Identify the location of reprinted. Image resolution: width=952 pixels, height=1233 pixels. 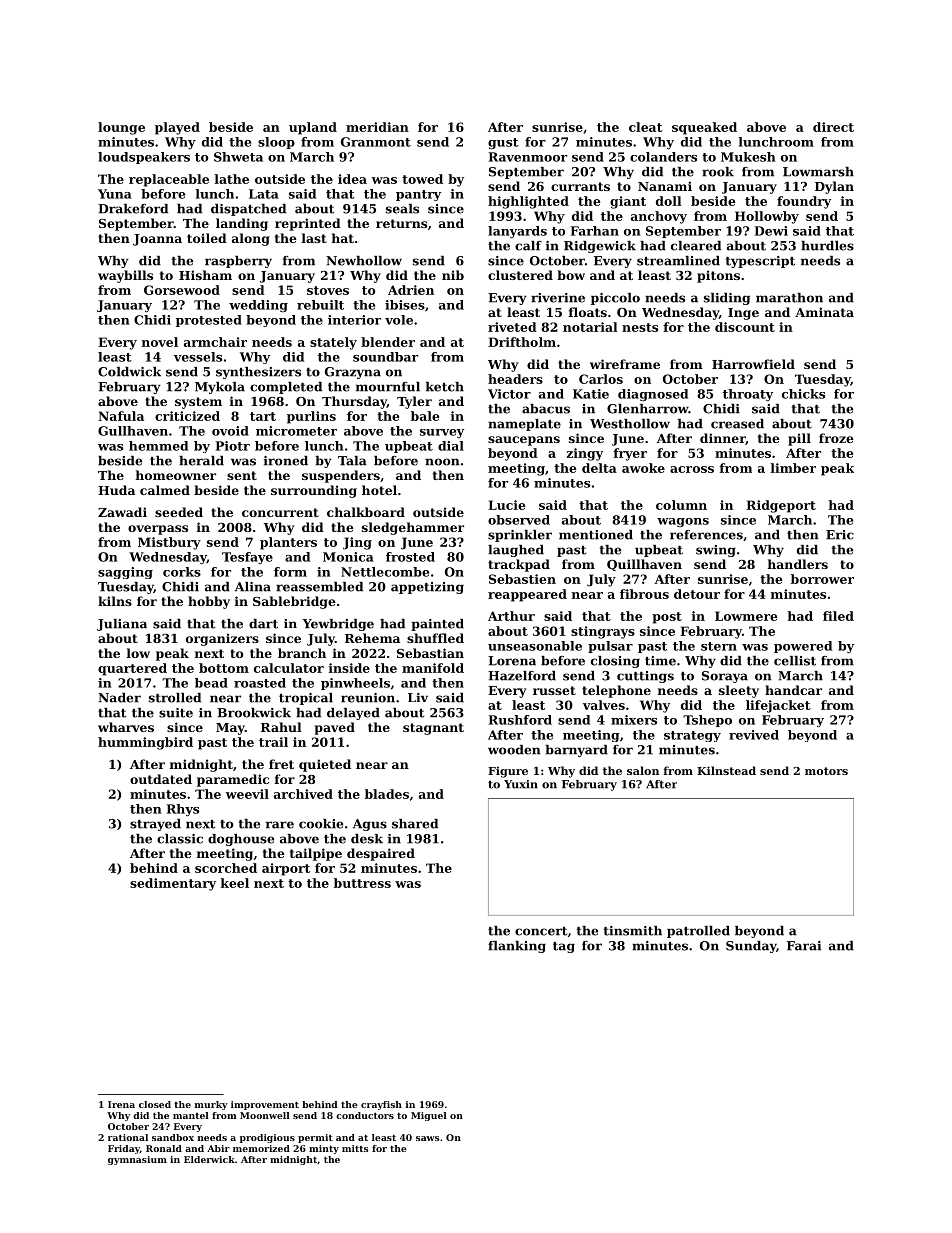
(308, 224).
